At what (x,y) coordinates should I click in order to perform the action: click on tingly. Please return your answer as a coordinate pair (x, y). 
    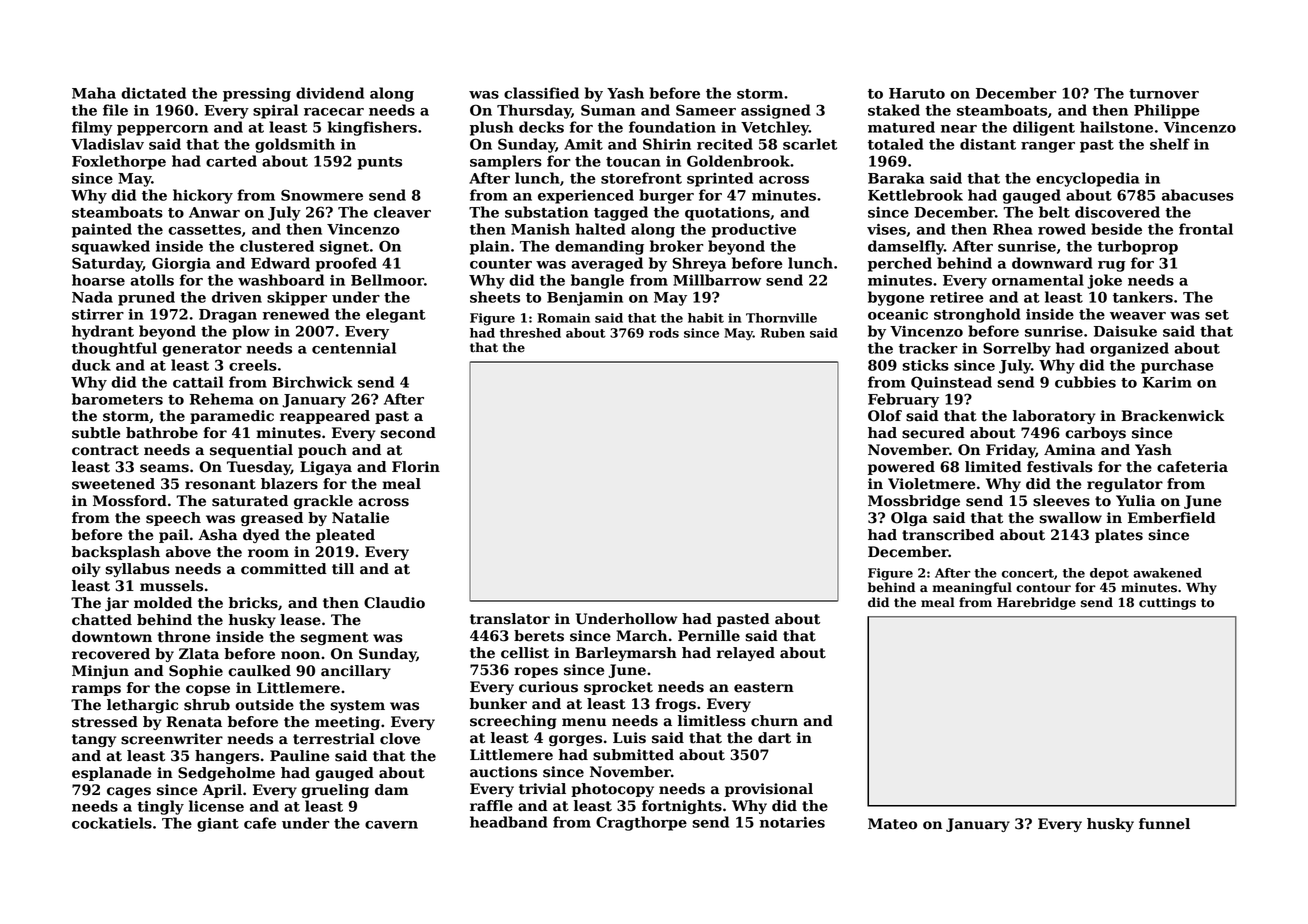
    Looking at the image, I should click on (160, 807).
